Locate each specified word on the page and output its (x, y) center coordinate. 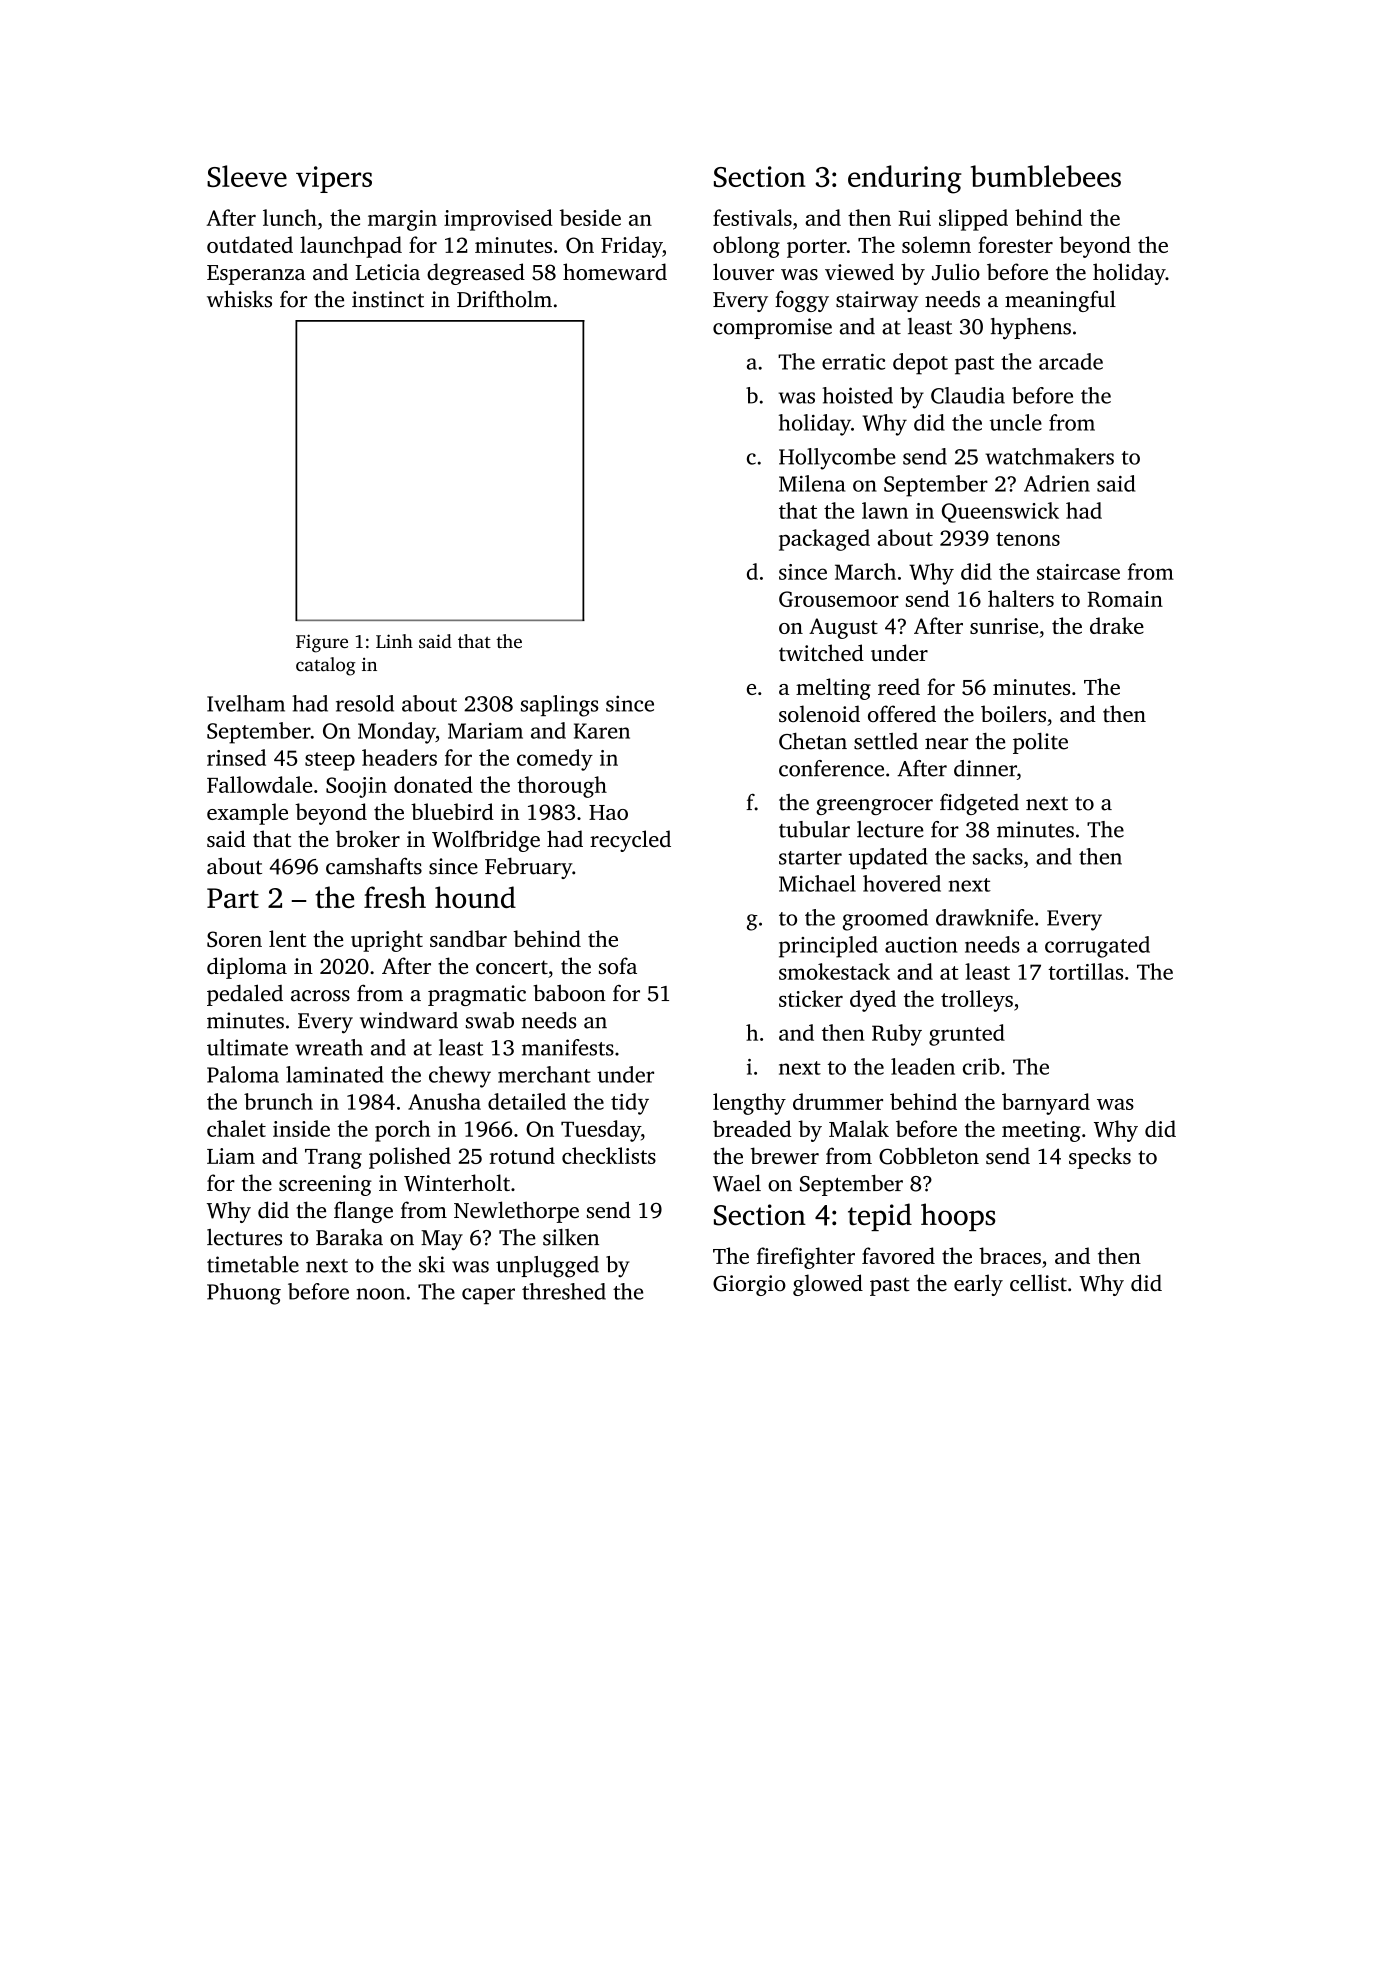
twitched (821, 652)
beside (590, 217)
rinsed (236, 757)
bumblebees (1046, 176)
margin (402, 220)
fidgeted (979, 804)
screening (325, 1185)
